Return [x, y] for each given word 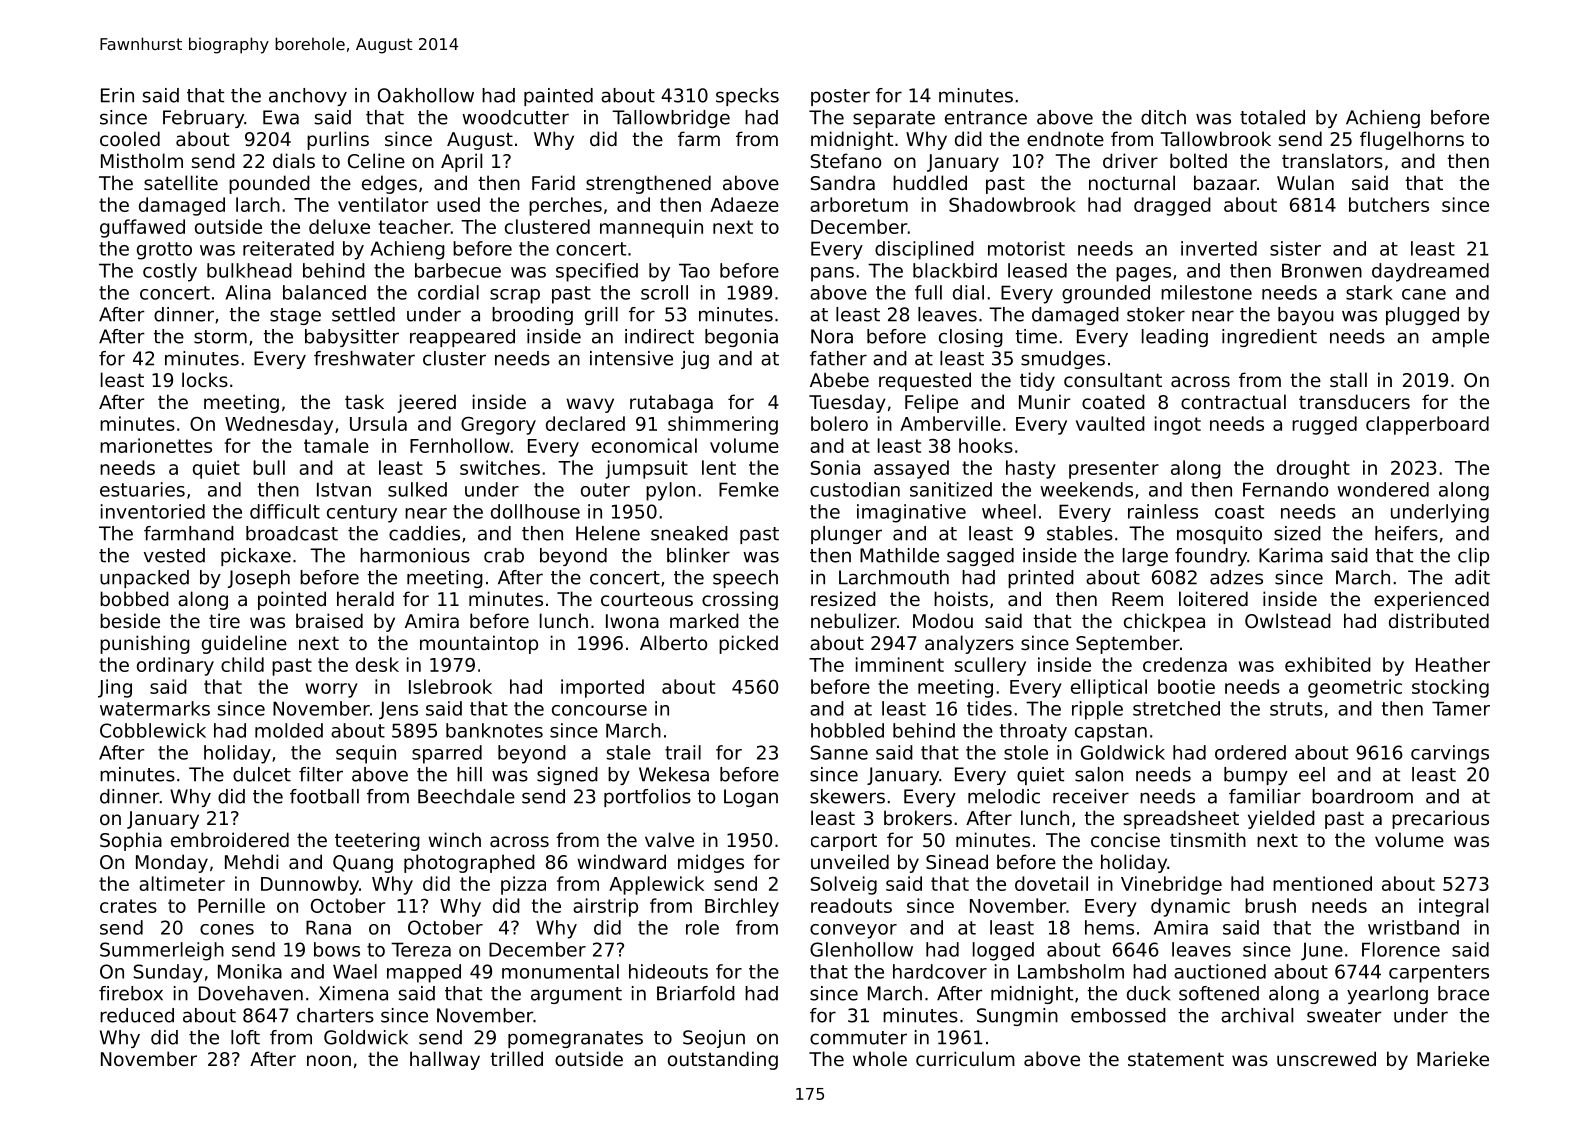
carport [844, 842]
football [324, 796]
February [203, 119]
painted [558, 97]
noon [329, 1060]
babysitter [352, 338]
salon [1099, 774]
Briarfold [696, 993]
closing [971, 338]
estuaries [142, 489]
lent [719, 467]
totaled [1272, 117]
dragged [1172, 206]
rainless [1163, 511]
